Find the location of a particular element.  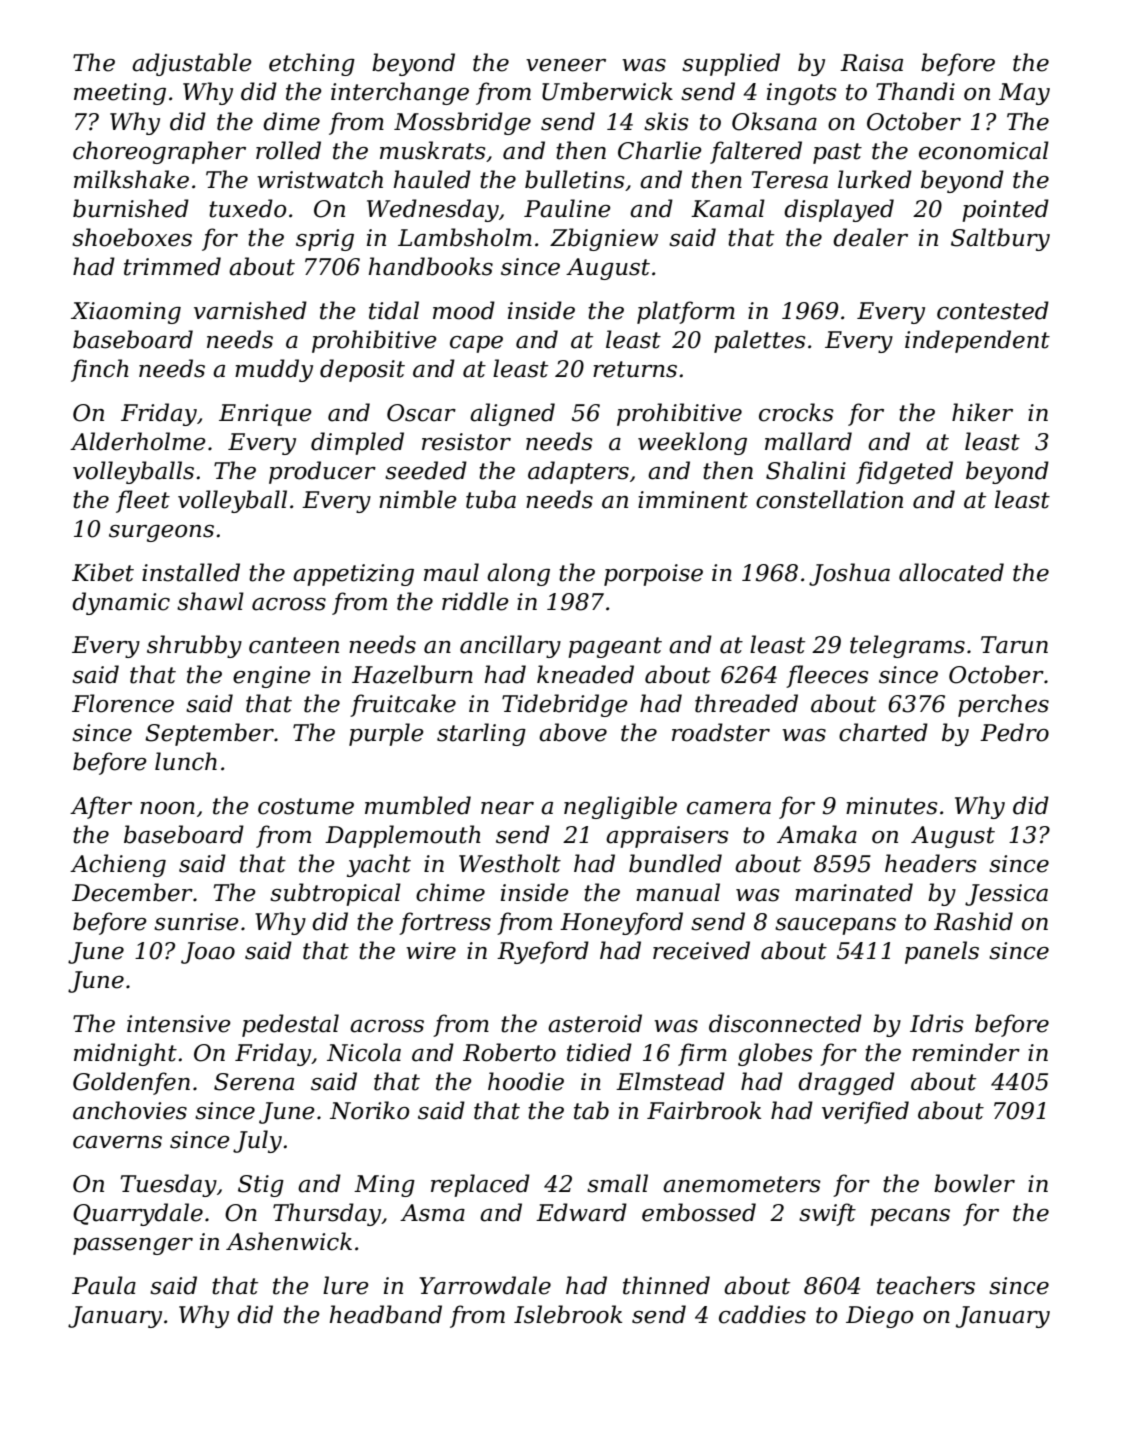

Amaka is located at coordinates (817, 834).
